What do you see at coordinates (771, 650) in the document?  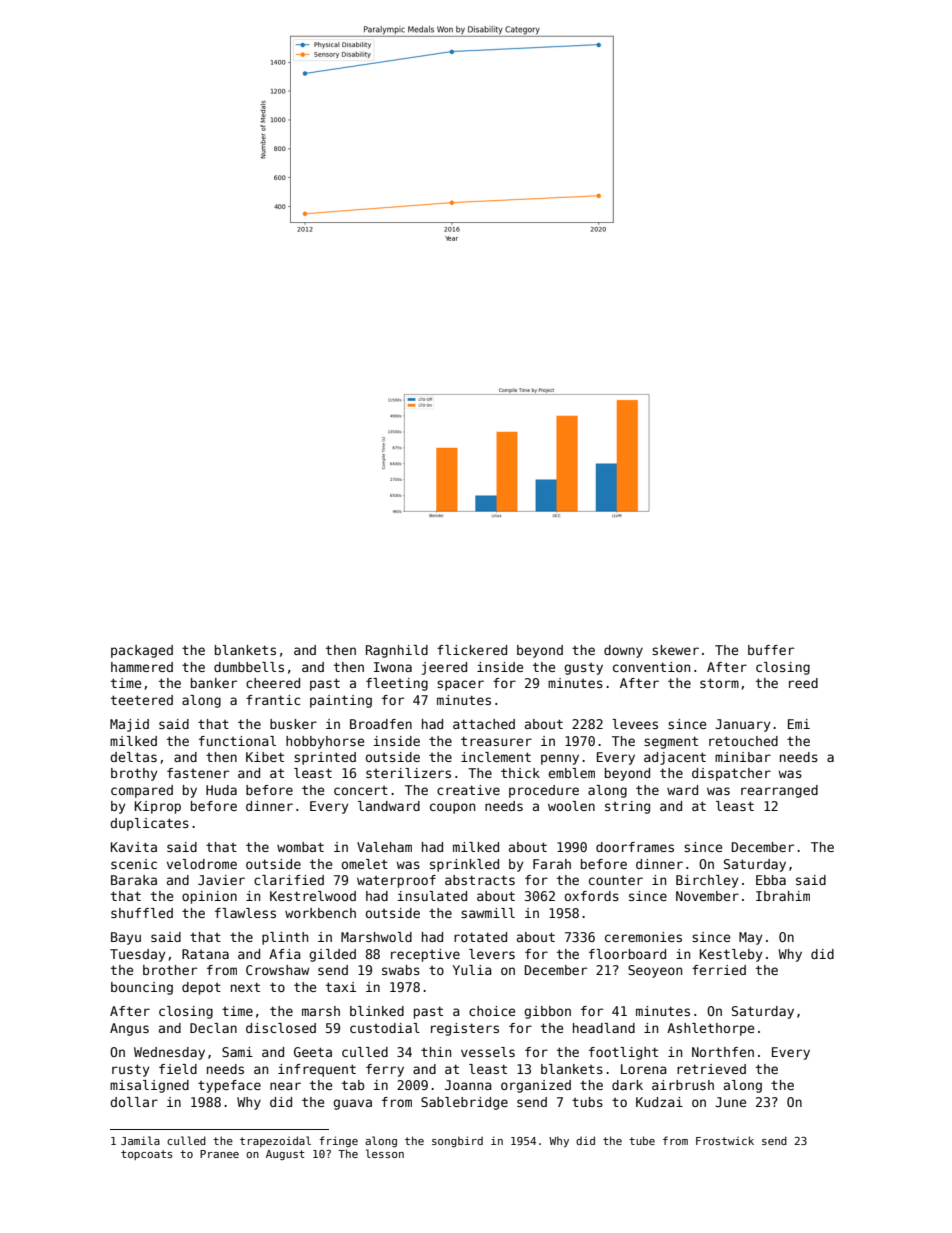 I see `buffer` at bounding box center [771, 650].
